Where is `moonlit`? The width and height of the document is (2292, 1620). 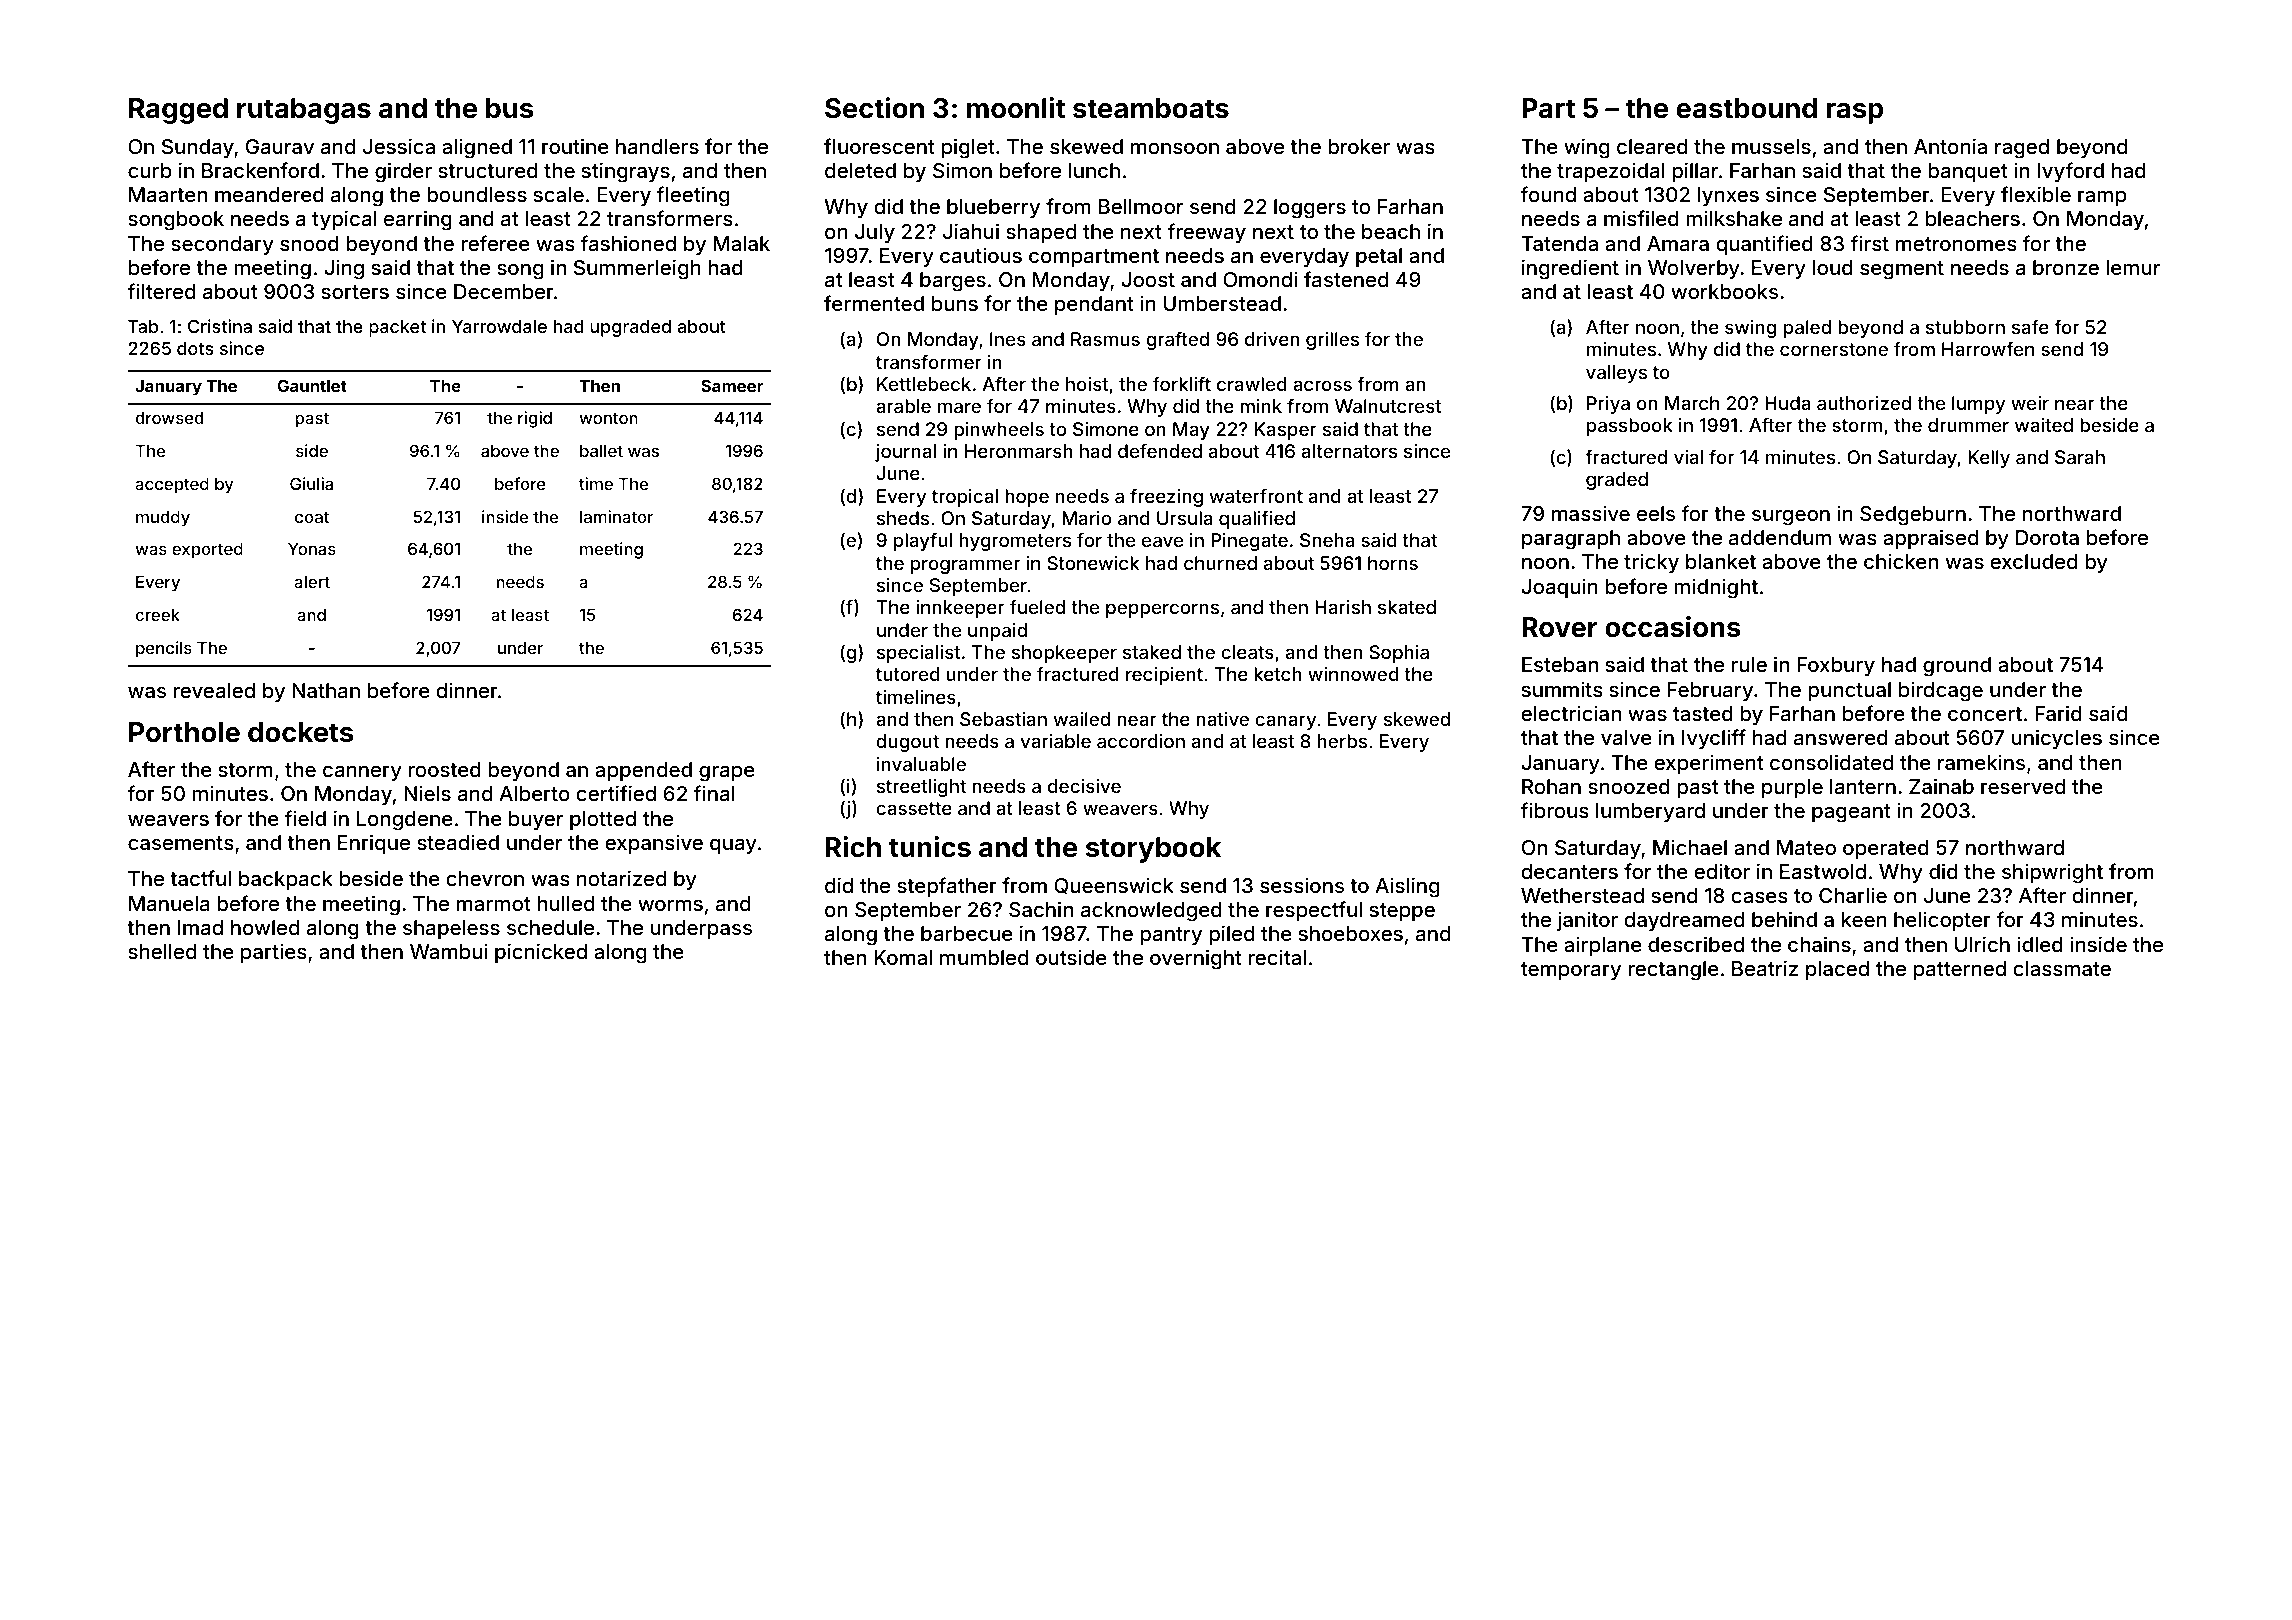
moonlit is located at coordinates (1016, 108).
